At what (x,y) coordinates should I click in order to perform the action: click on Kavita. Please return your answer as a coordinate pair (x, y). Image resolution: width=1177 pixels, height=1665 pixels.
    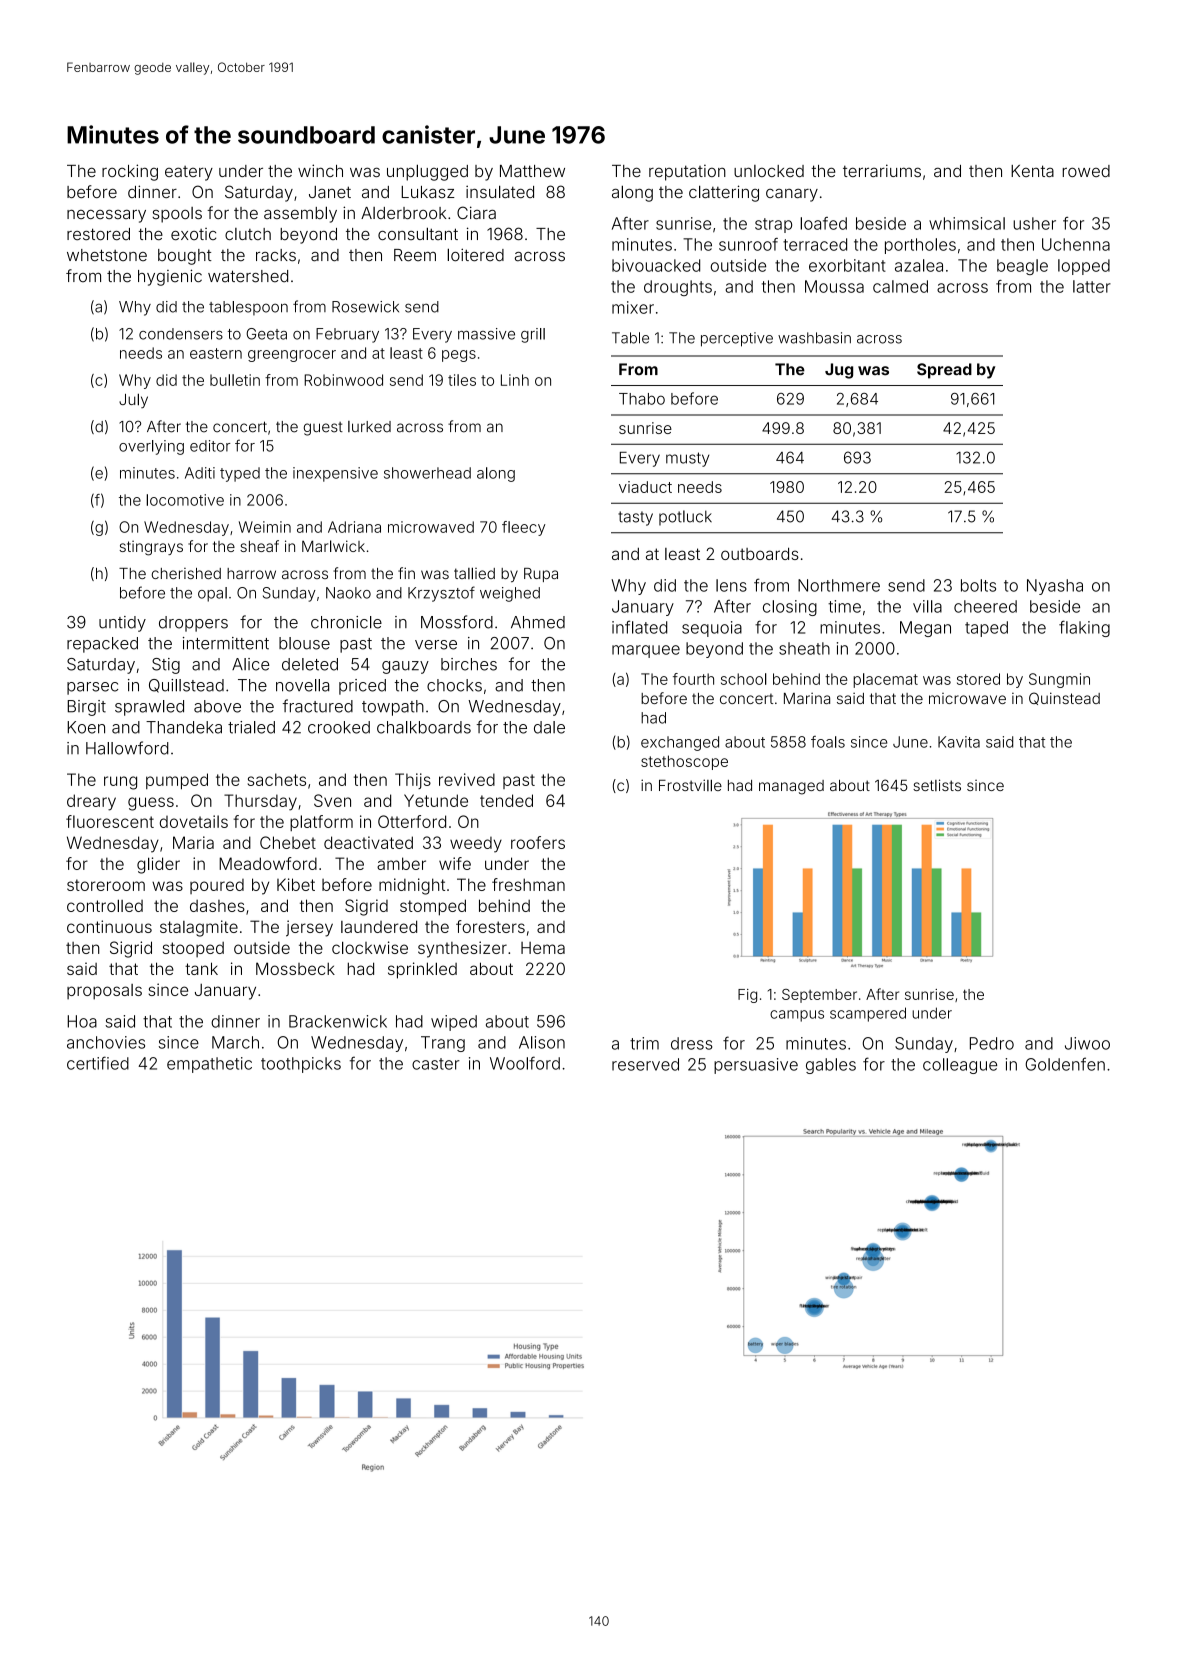
    Looking at the image, I should click on (959, 742).
